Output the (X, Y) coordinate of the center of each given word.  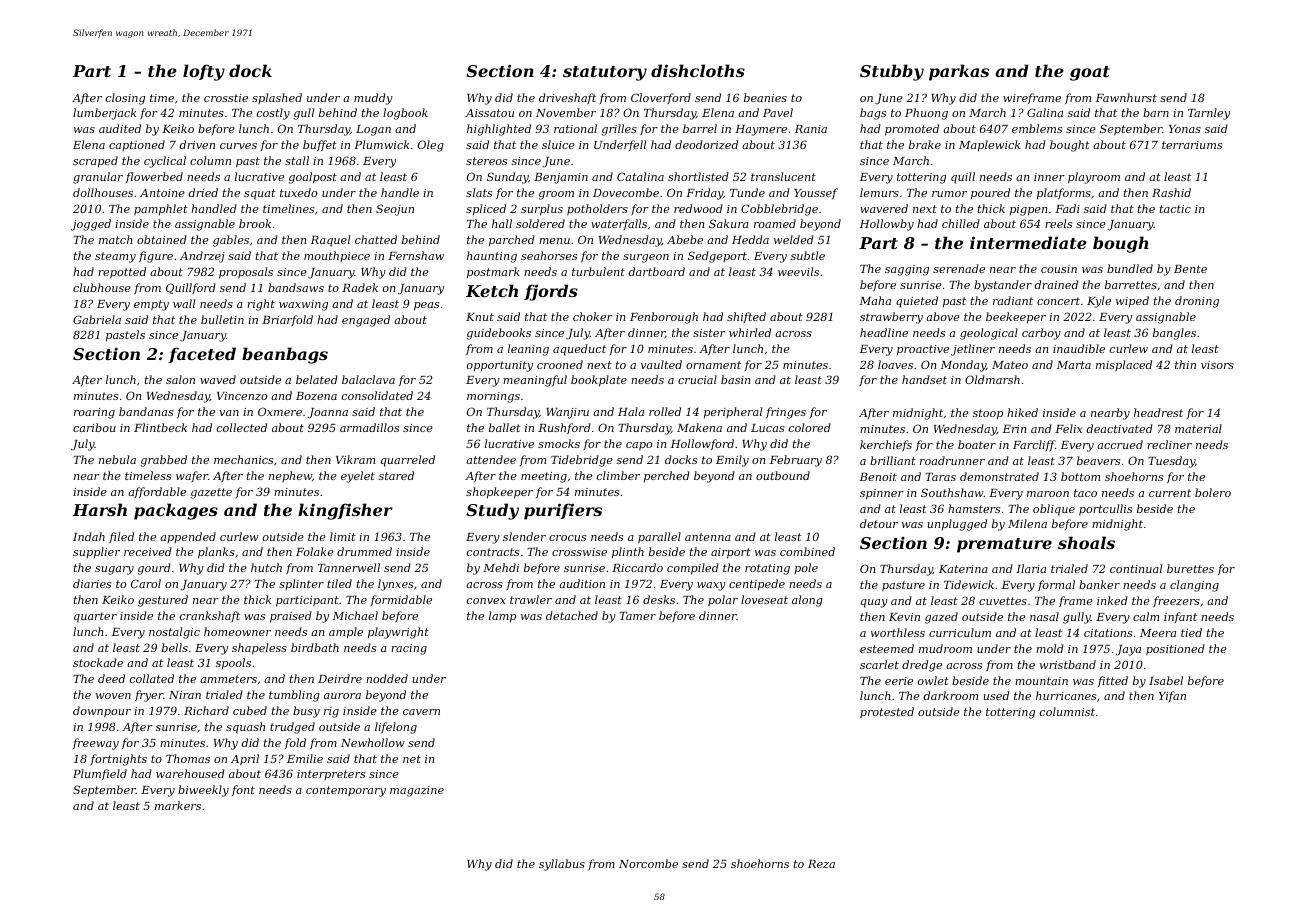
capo (639, 446)
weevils (798, 271)
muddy (373, 99)
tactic (1175, 209)
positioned (1175, 649)
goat (1090, 73)
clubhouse (102, 287)
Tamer (637, 616)
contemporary (346, 791)
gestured (163, 601)
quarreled (408, 461)
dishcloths (698, 70)
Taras (940, 477)
